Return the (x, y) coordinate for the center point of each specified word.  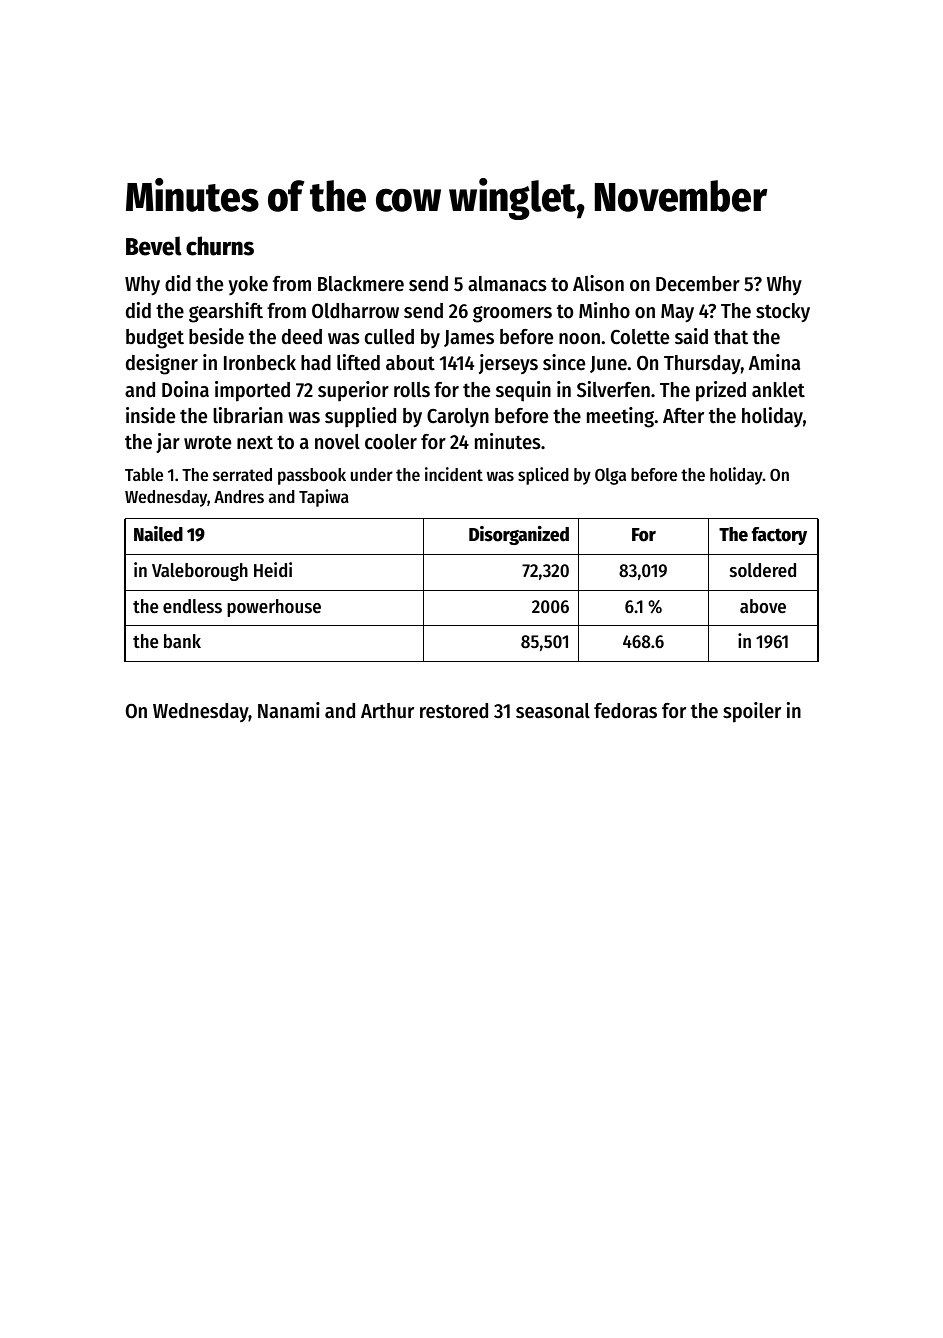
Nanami (289, 710)
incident (454, 474)
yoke (248, 285)
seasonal (553, 711)
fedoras (625, 711)
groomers (512, 314)
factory (779, 536)
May (677, 313)
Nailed (158, 534)
